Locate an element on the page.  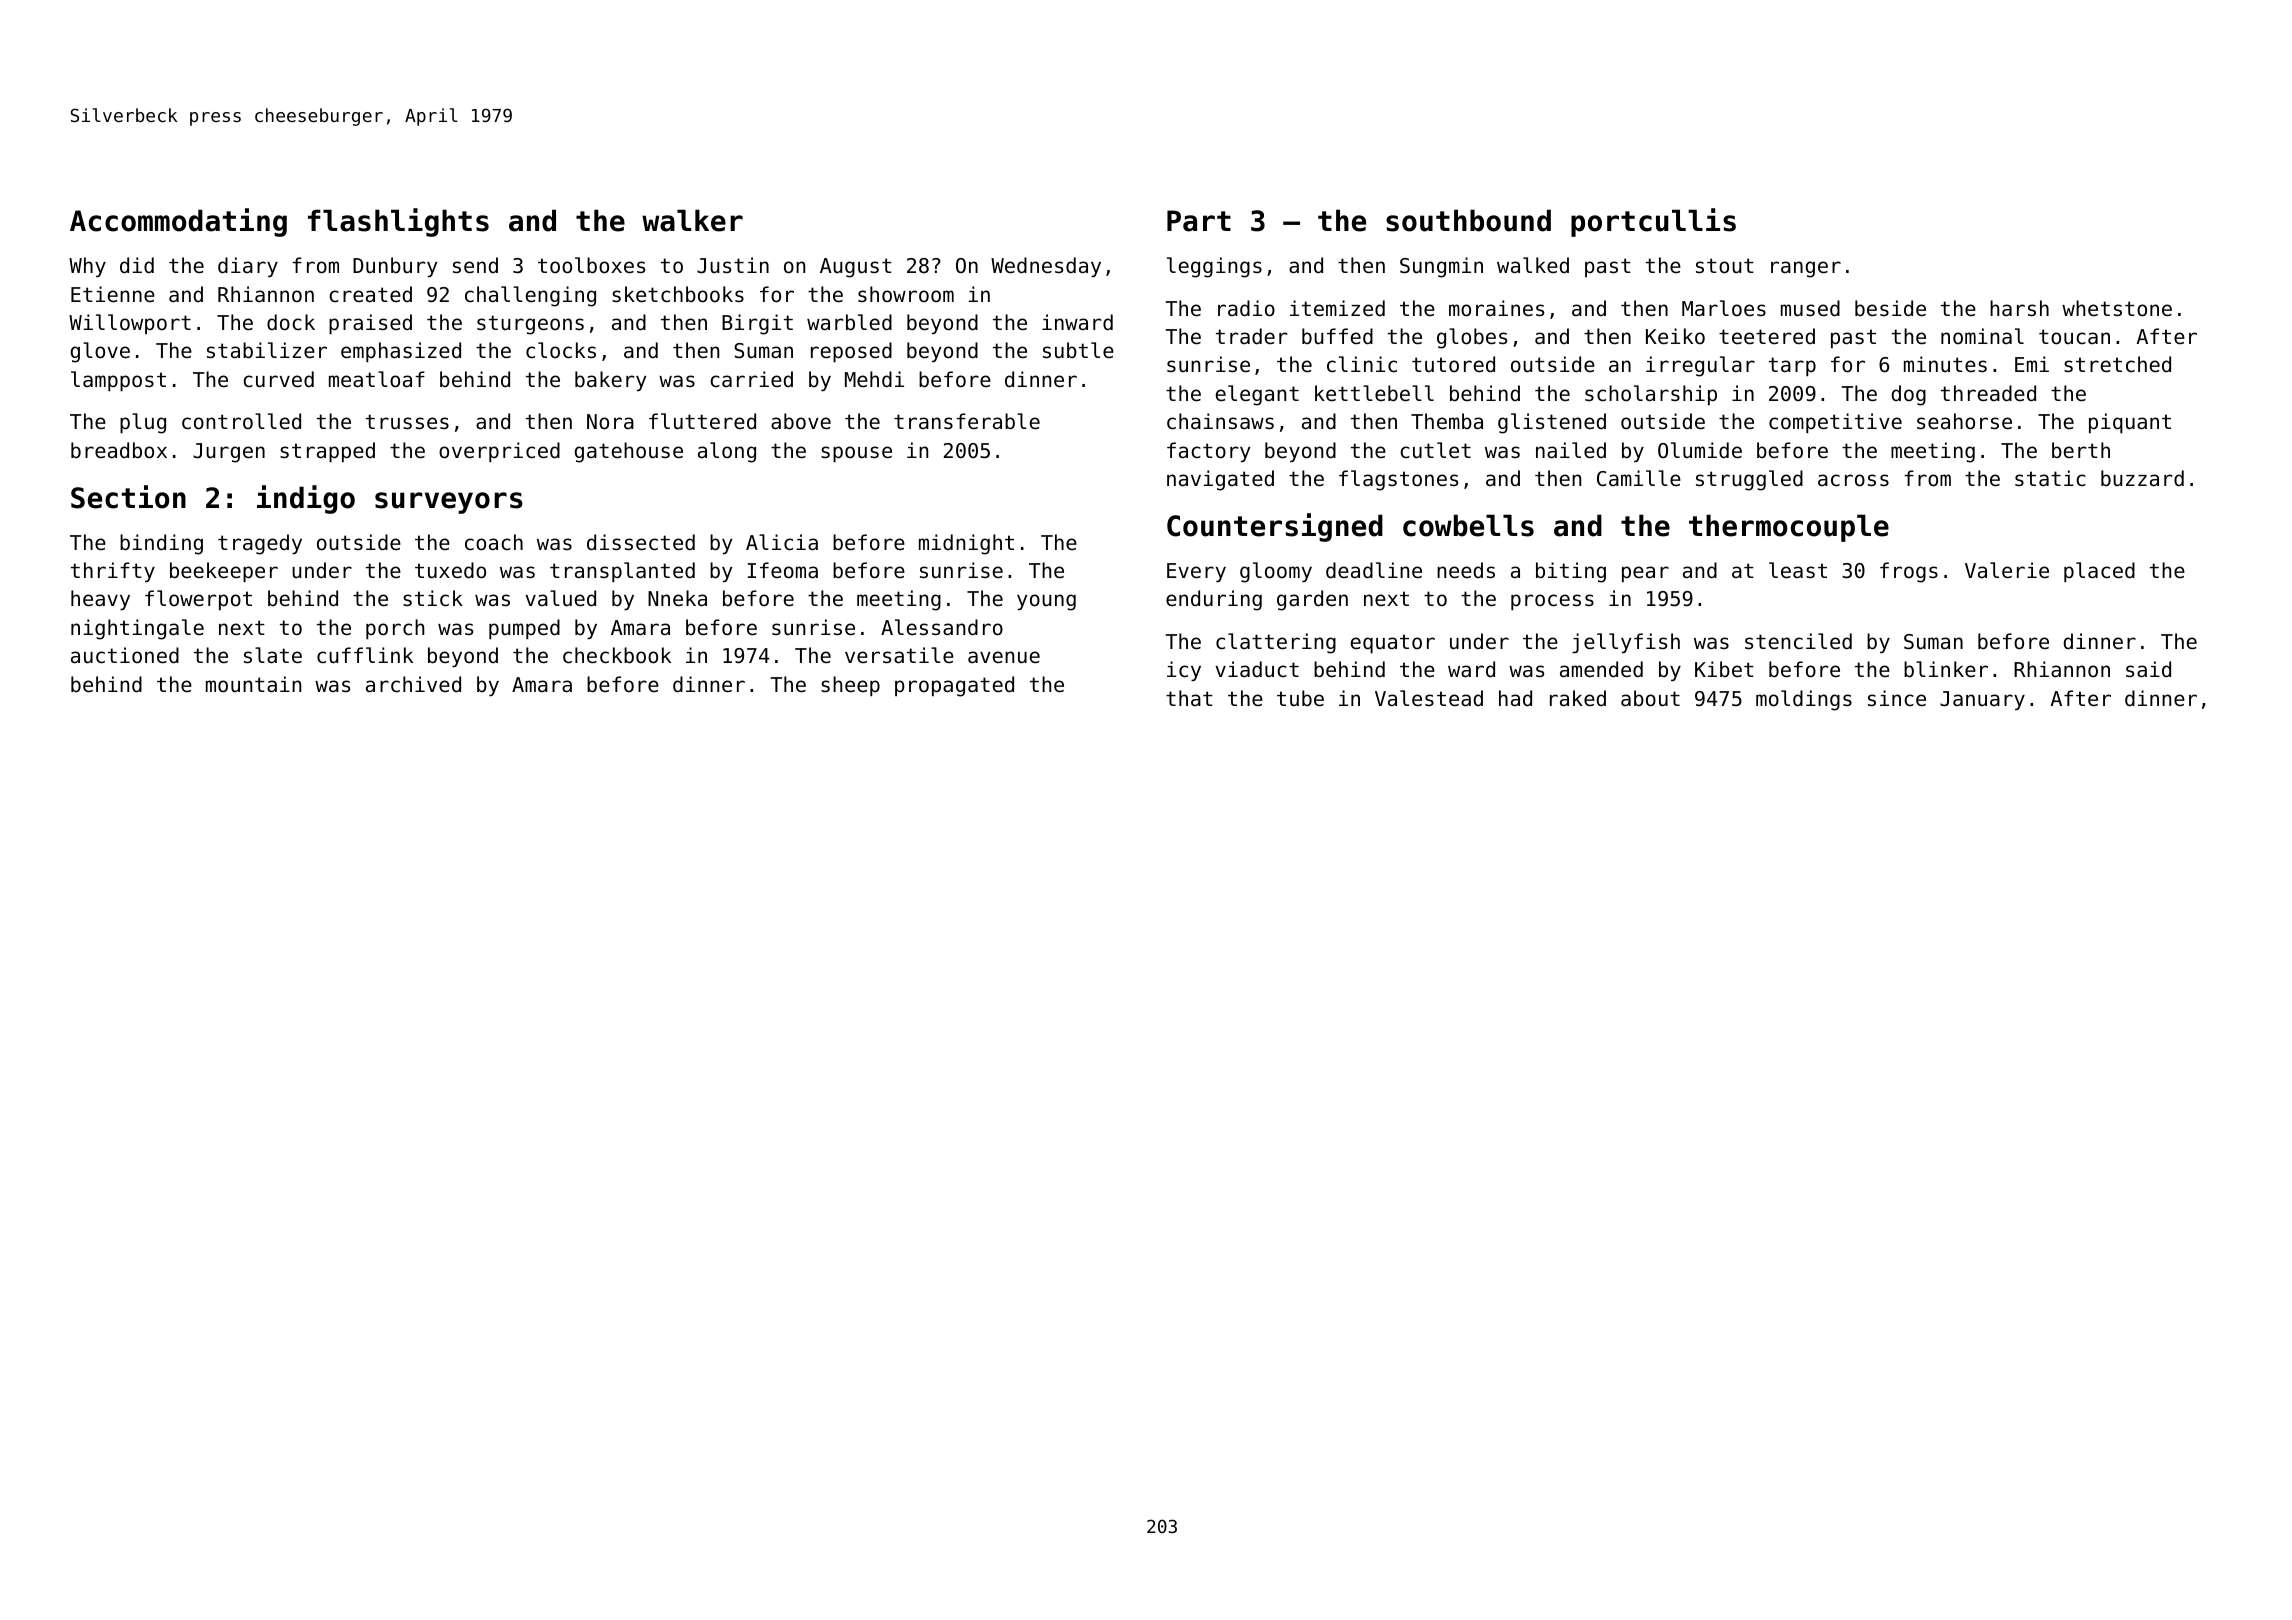
portcullis is located at coordinates (1653, 222).
